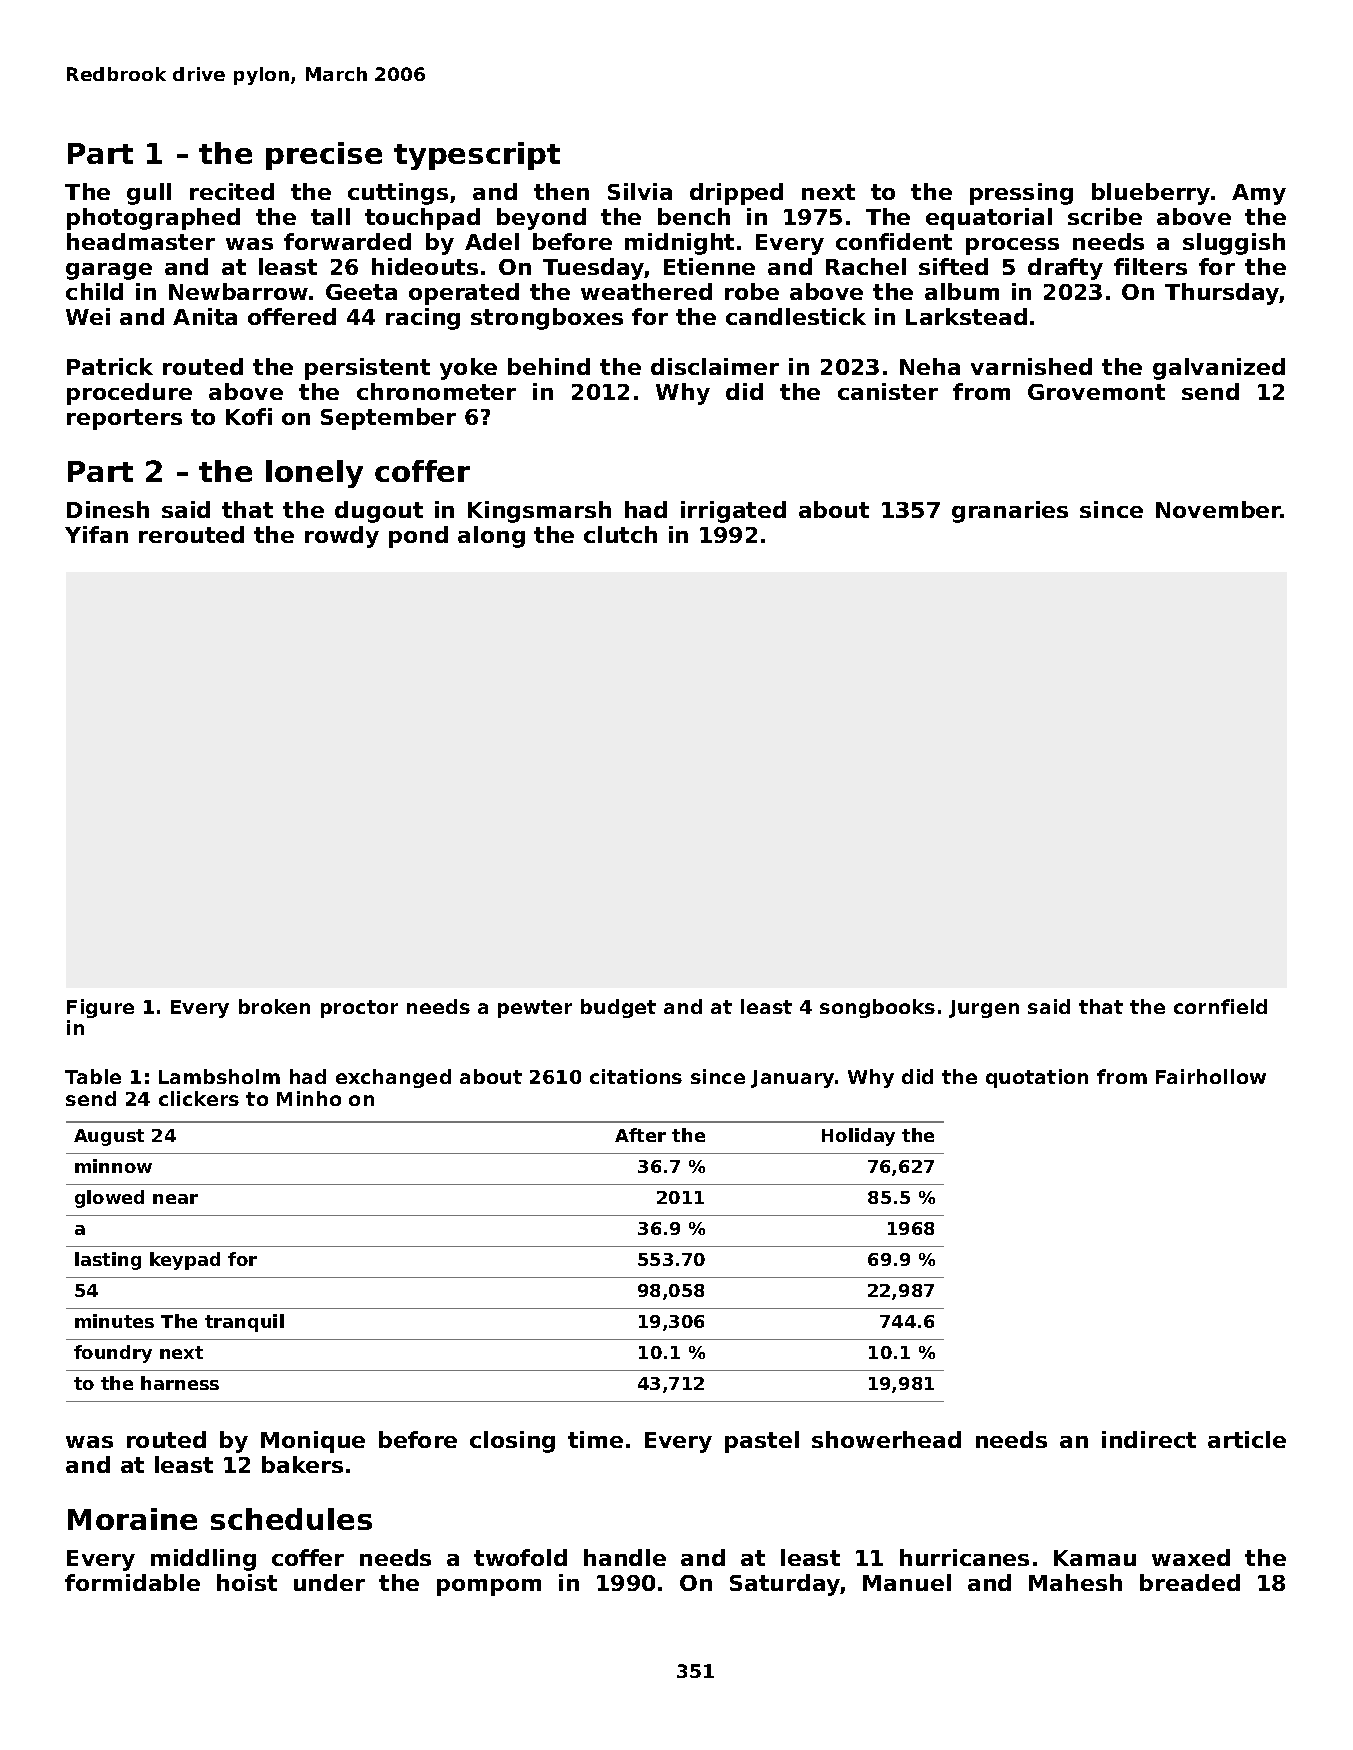 This screenshot has height=1750, width=1353. What do you see at coordinates (1010, 512) in the screenshot?
I see `granaries` at bounding box center [1010, 512].
